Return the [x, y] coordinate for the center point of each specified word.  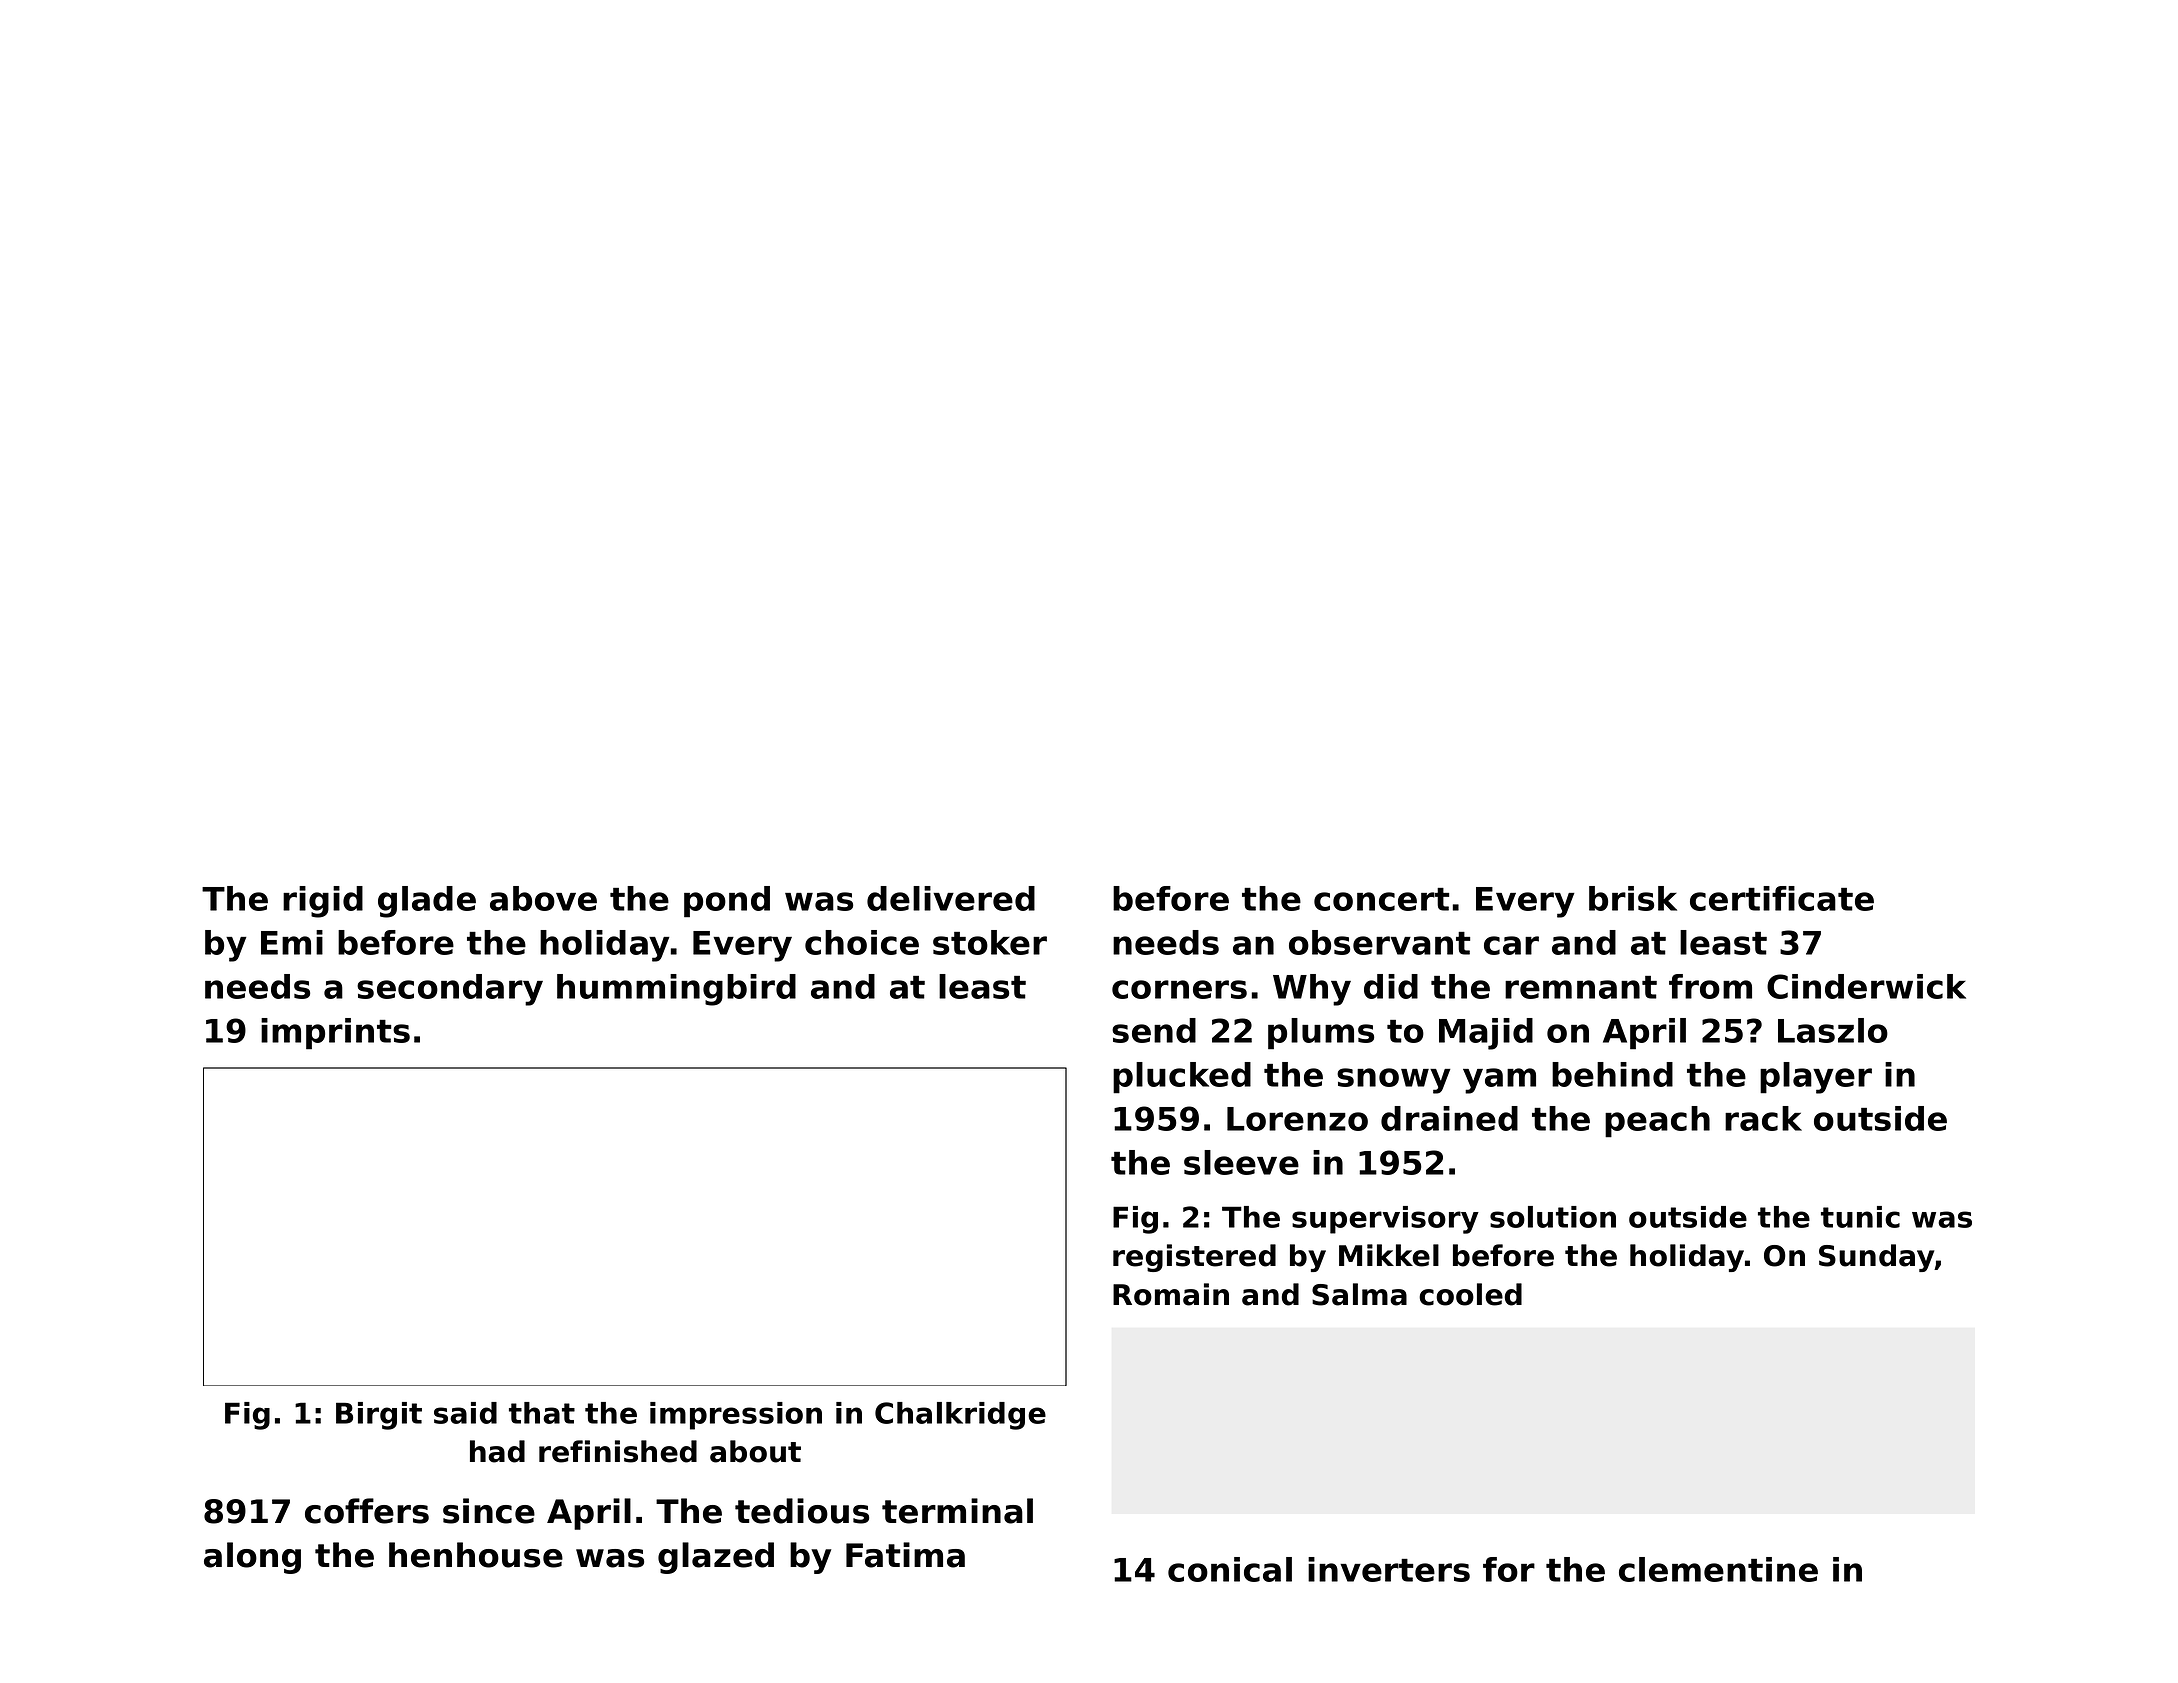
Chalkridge [960, 1416]
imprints [335, 1034]
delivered [951, 898]
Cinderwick [1866, 986]
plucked [1182, 1078]
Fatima [905, 1555]
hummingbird [676, 990]
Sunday [1877, 1258]
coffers [367, 1511]
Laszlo [1833, 1030]
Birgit [379, 1416]
